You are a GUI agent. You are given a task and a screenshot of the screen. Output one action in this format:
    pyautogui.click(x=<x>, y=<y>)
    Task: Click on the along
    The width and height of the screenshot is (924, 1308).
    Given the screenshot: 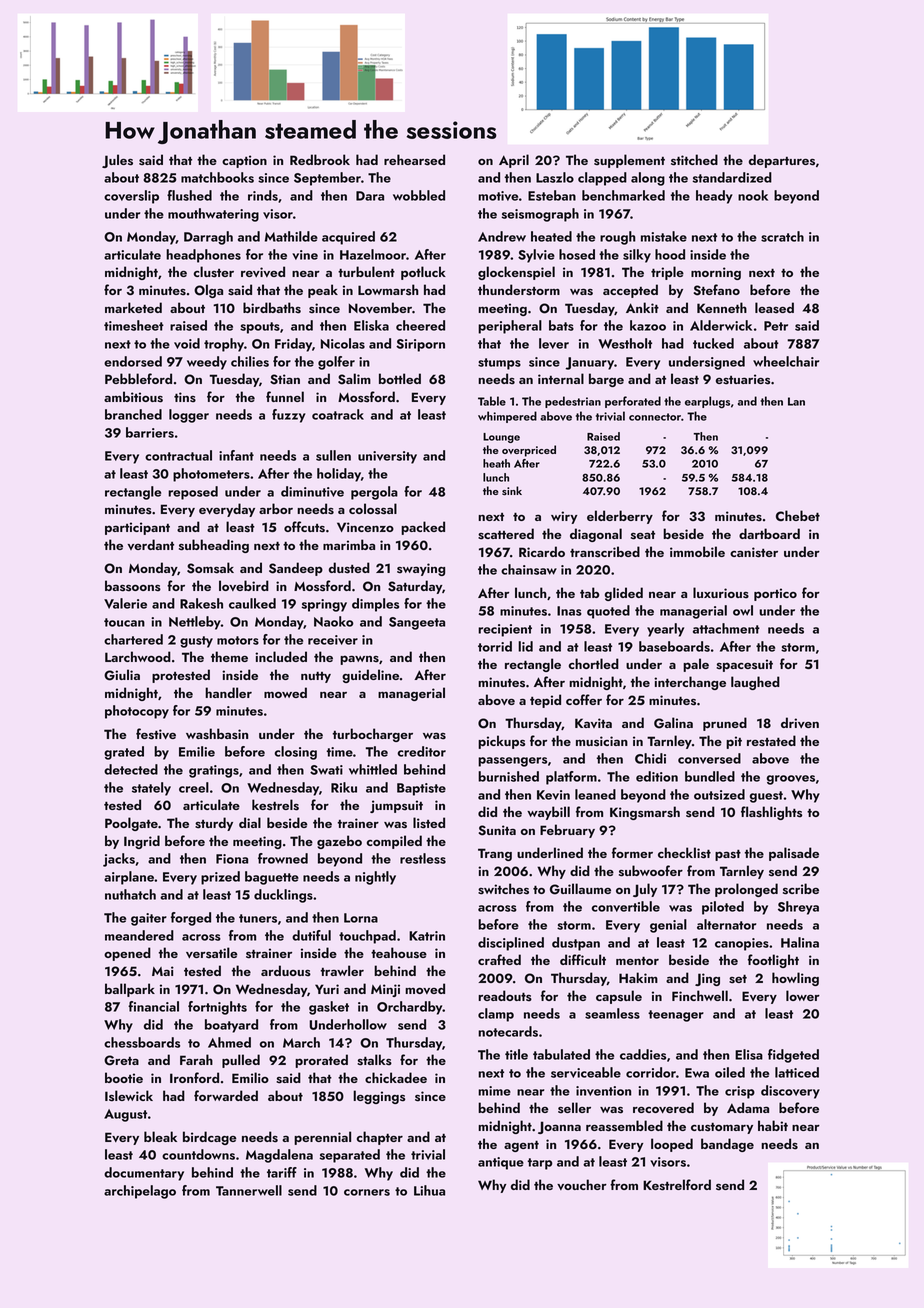 What is the action you would take?
    pyautogui.click(x=648, y=179)
